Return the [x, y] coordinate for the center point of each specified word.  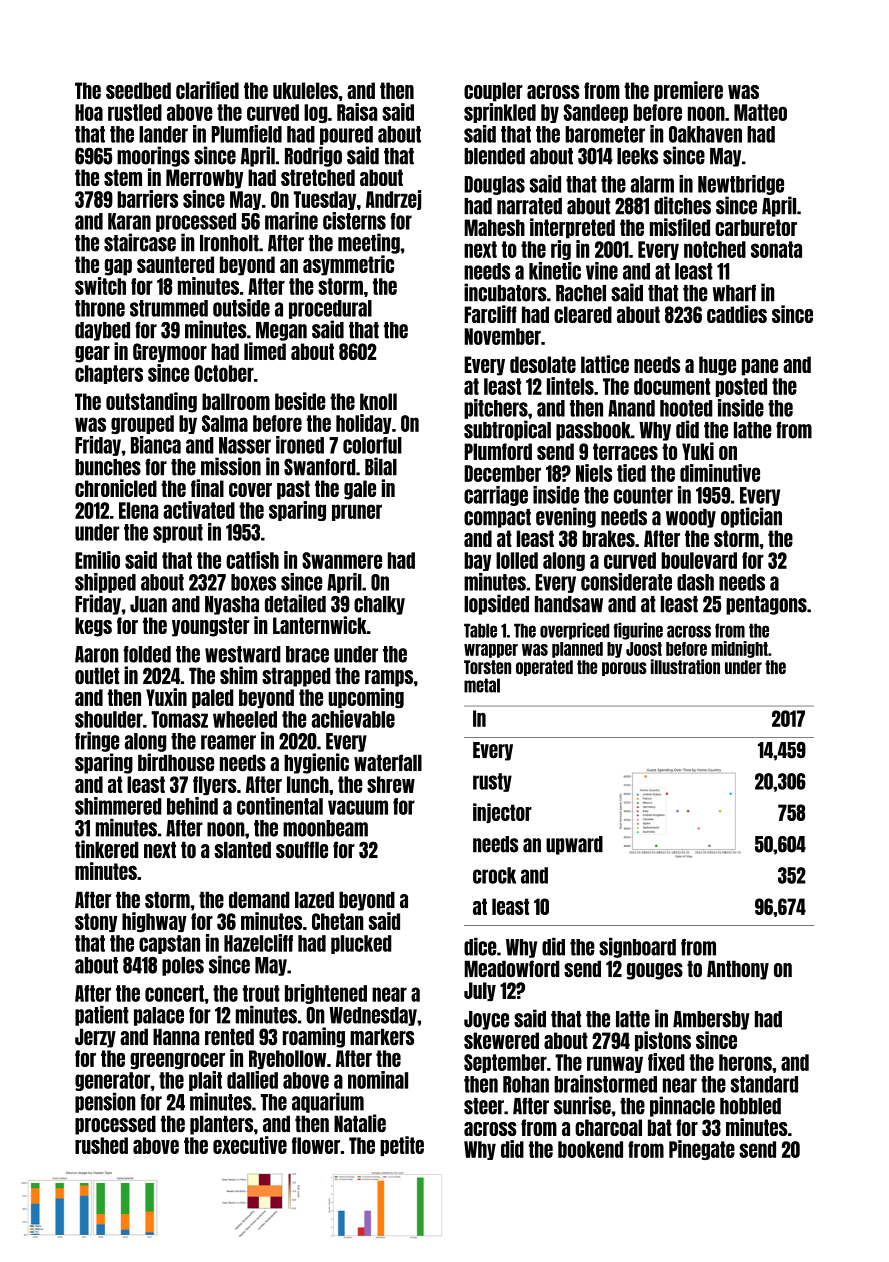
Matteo [760, 112]
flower [316, 1145]
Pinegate [702, 1150]
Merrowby [204, 179]
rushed [101, 1145]
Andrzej [393, 200]
